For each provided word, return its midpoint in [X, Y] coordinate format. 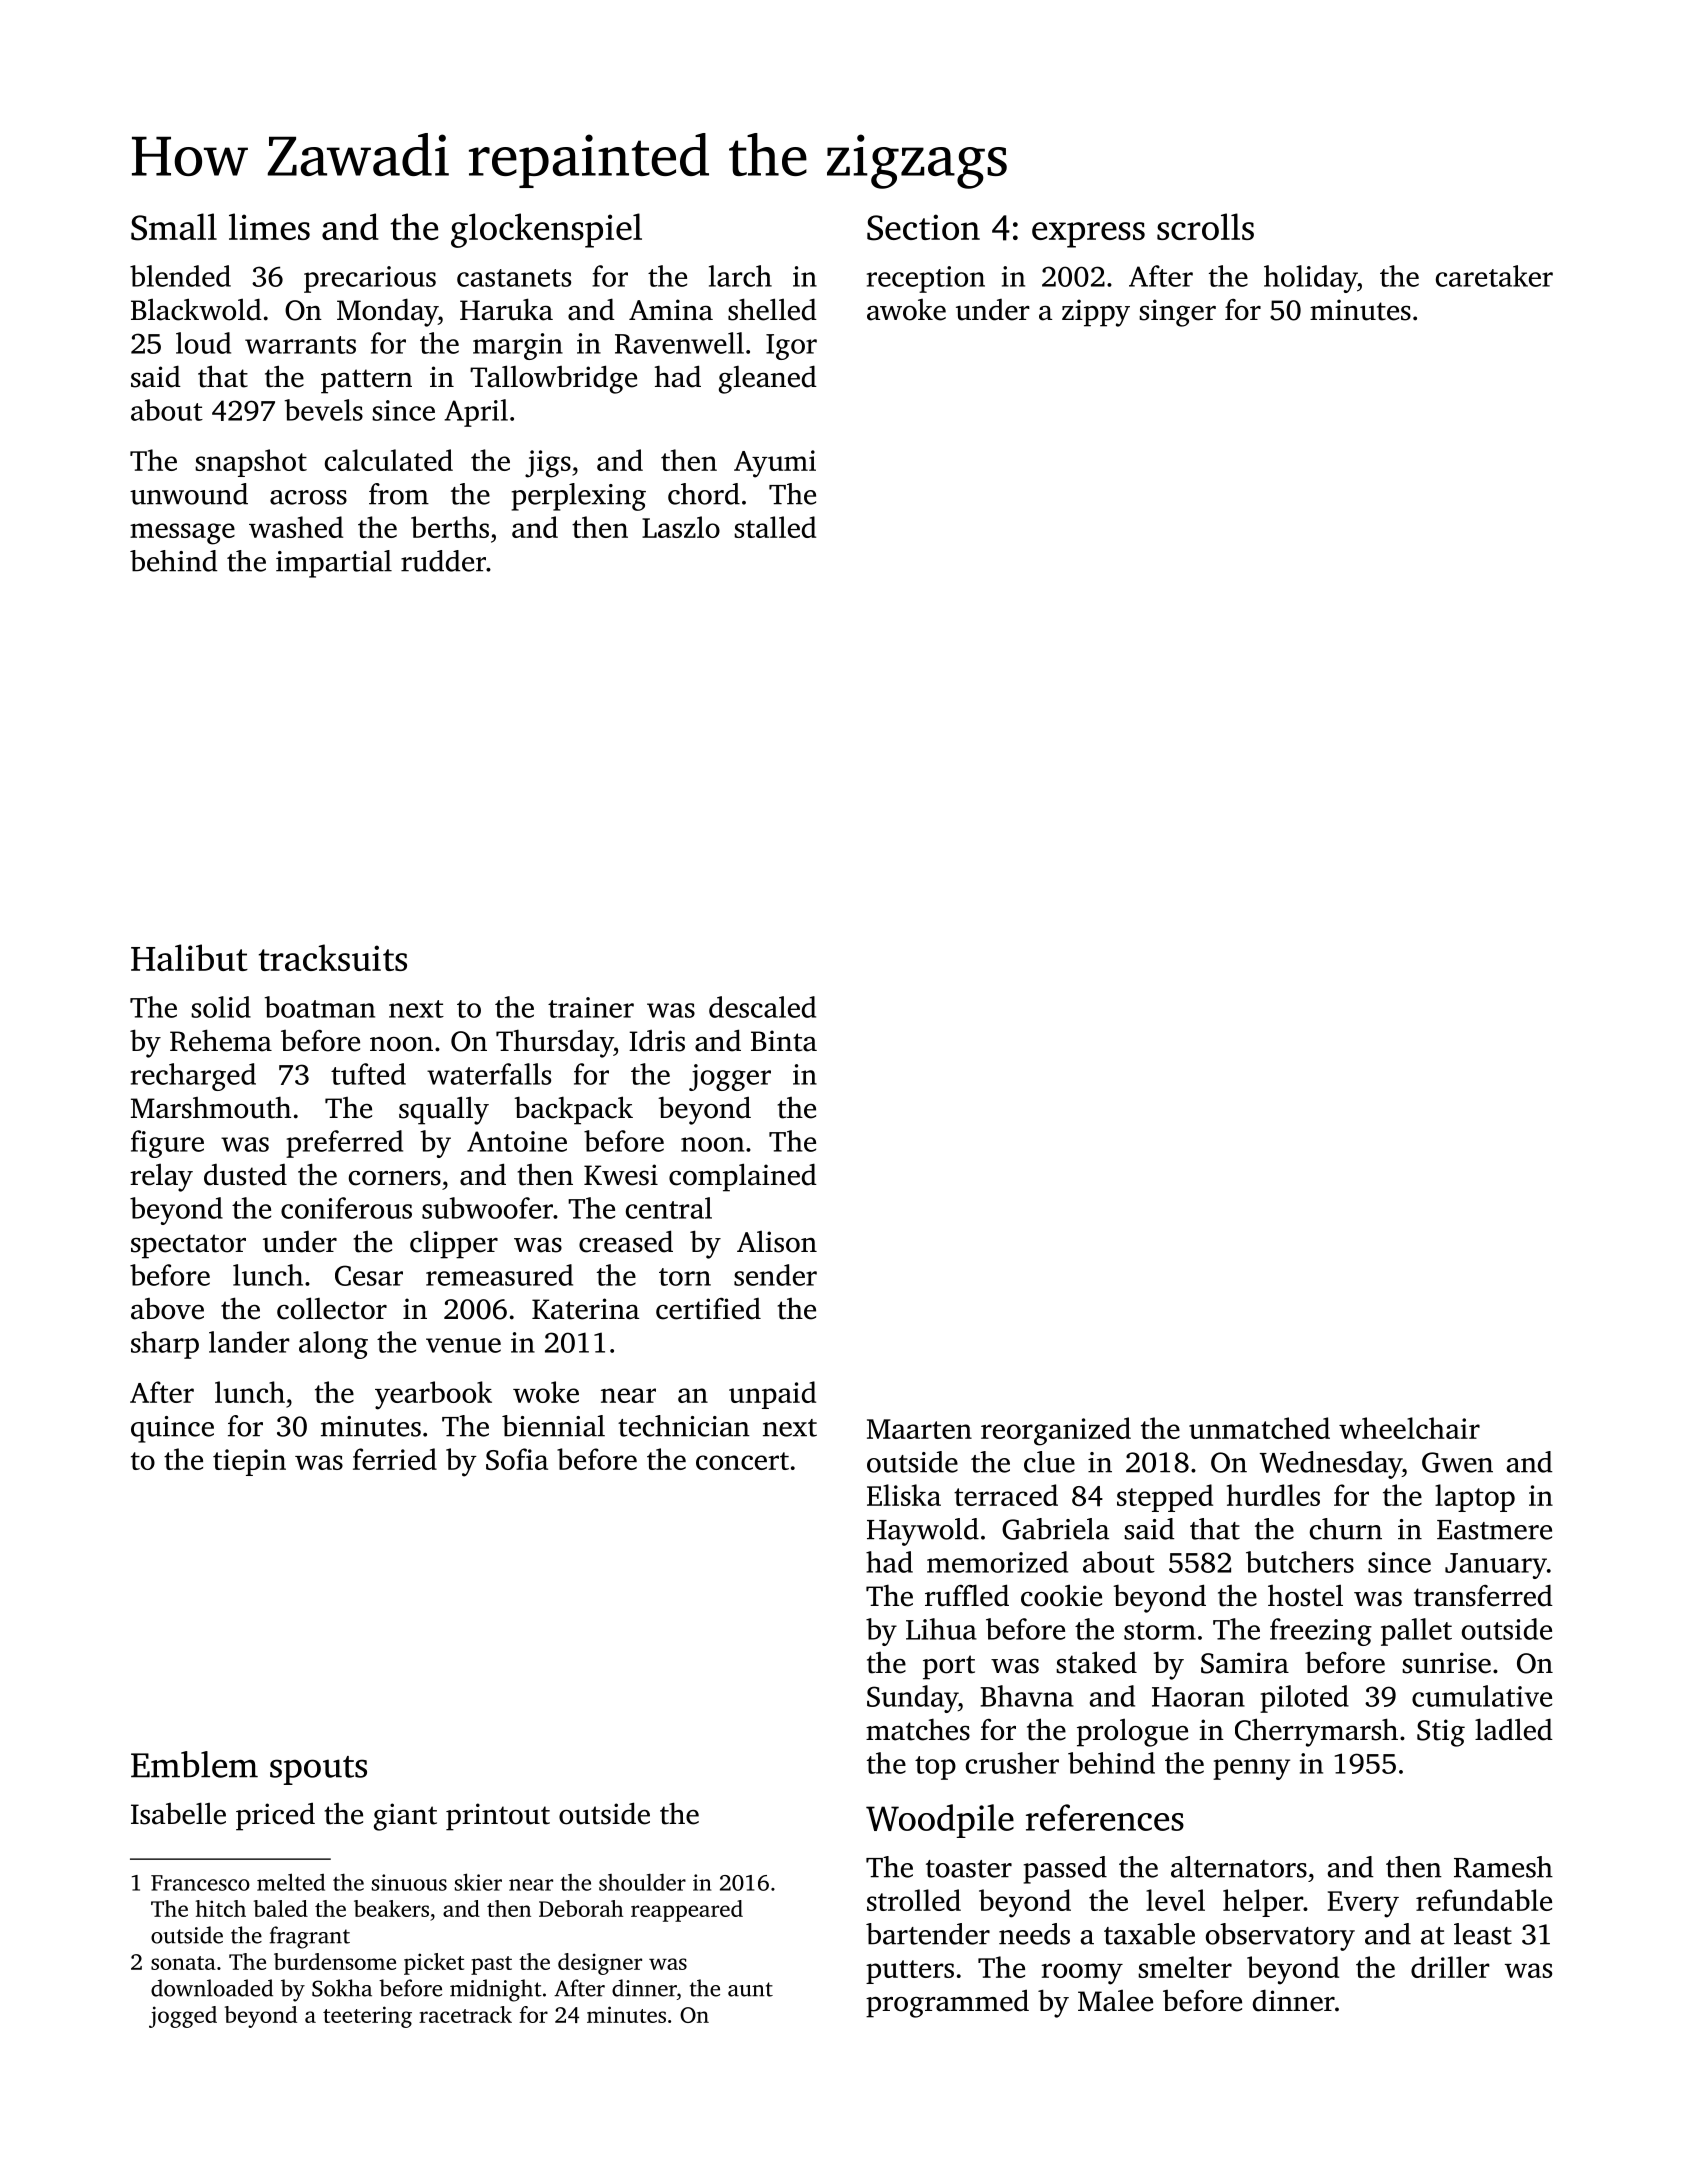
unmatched [1259, 1428]
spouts [318, 1770]
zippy [1096, 313]
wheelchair [1409, 1428]
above [167, 1309]
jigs [548, 464]
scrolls [1205, 226]
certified [708, 1309]
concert [742, 1461]
